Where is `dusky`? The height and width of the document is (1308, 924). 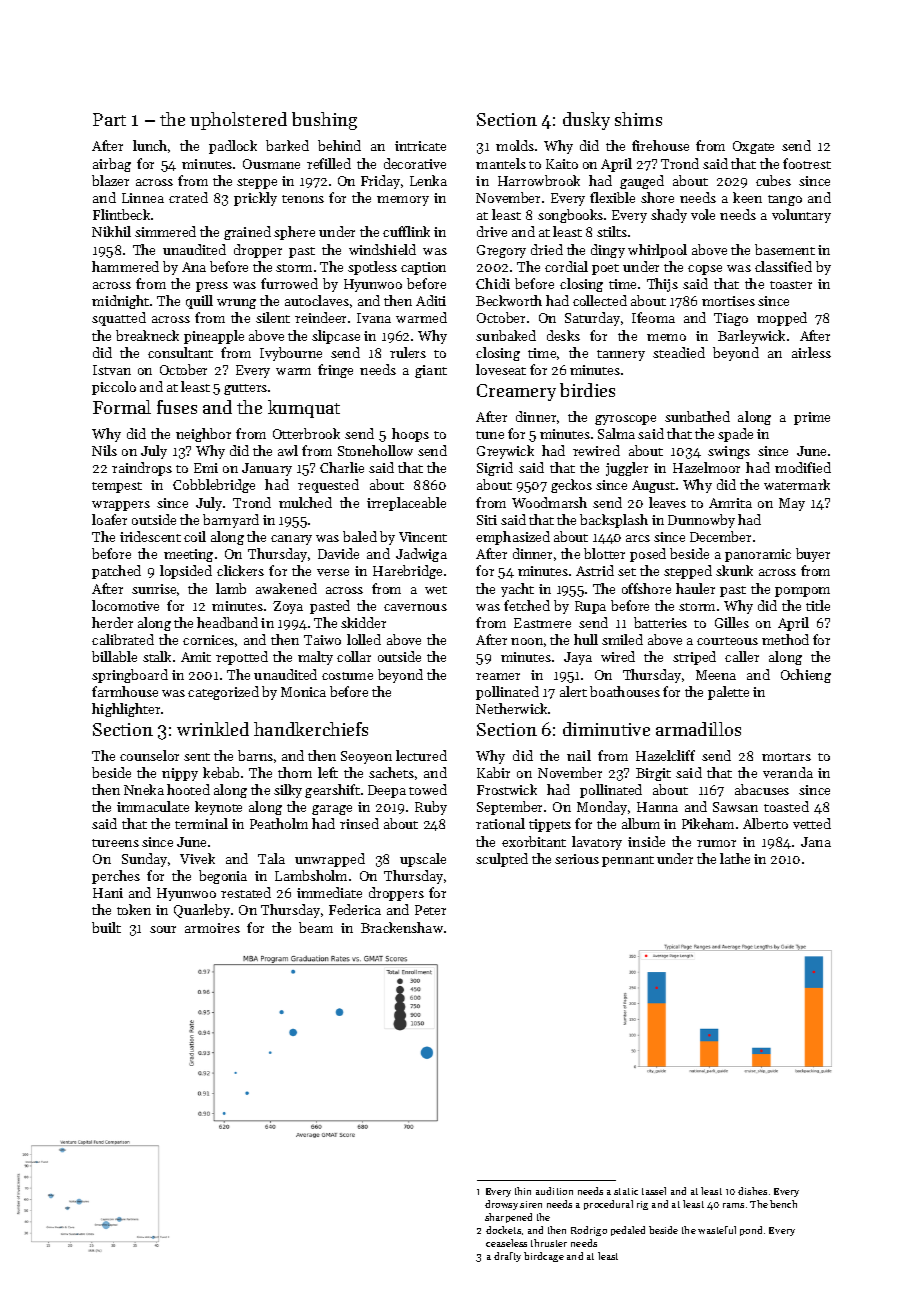
dusky is located at coordinates (586, 121).
